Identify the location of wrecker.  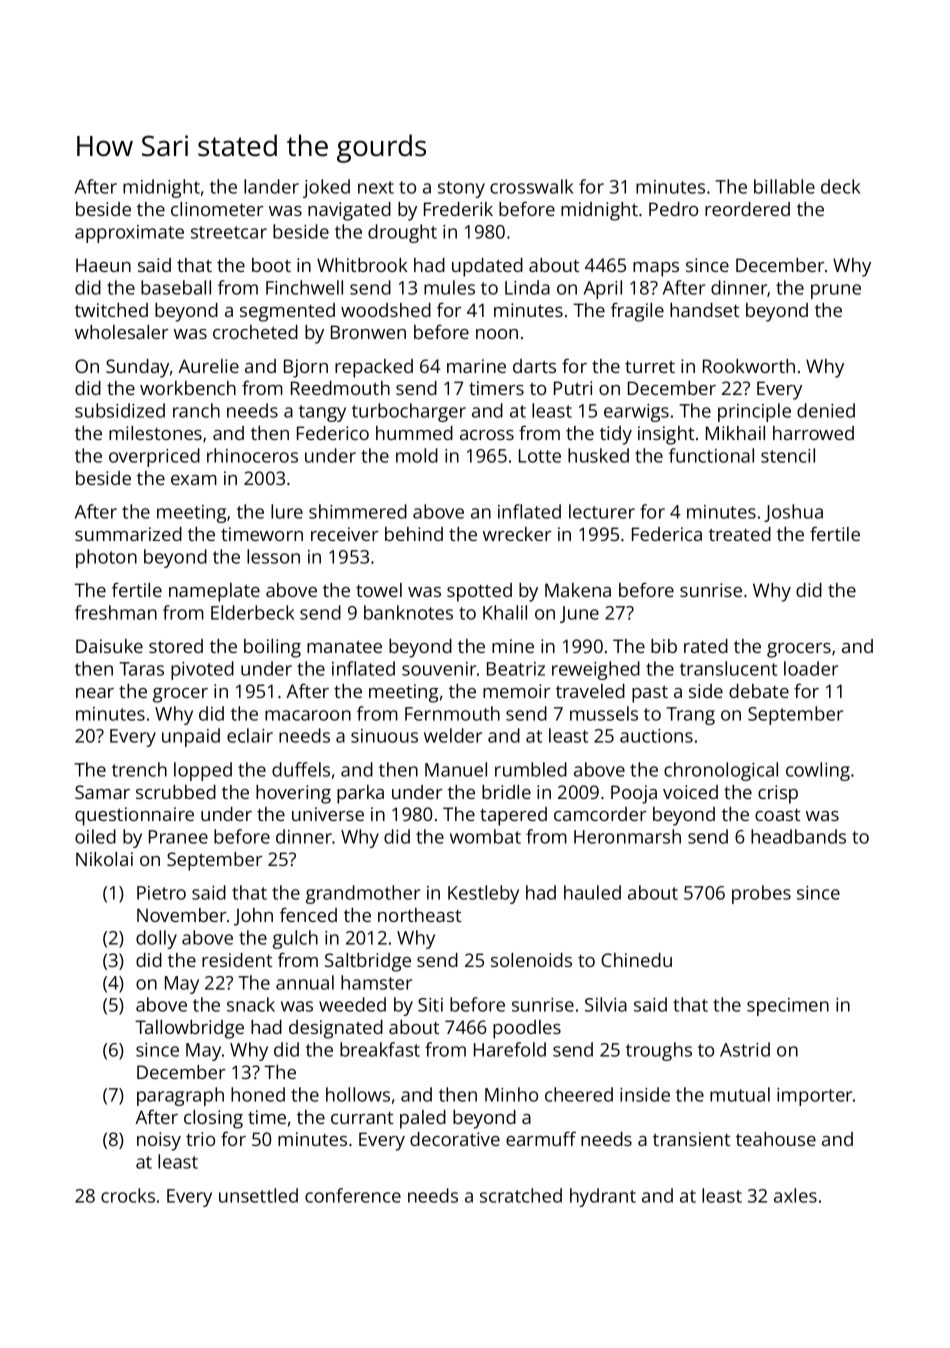
(517, 534).
